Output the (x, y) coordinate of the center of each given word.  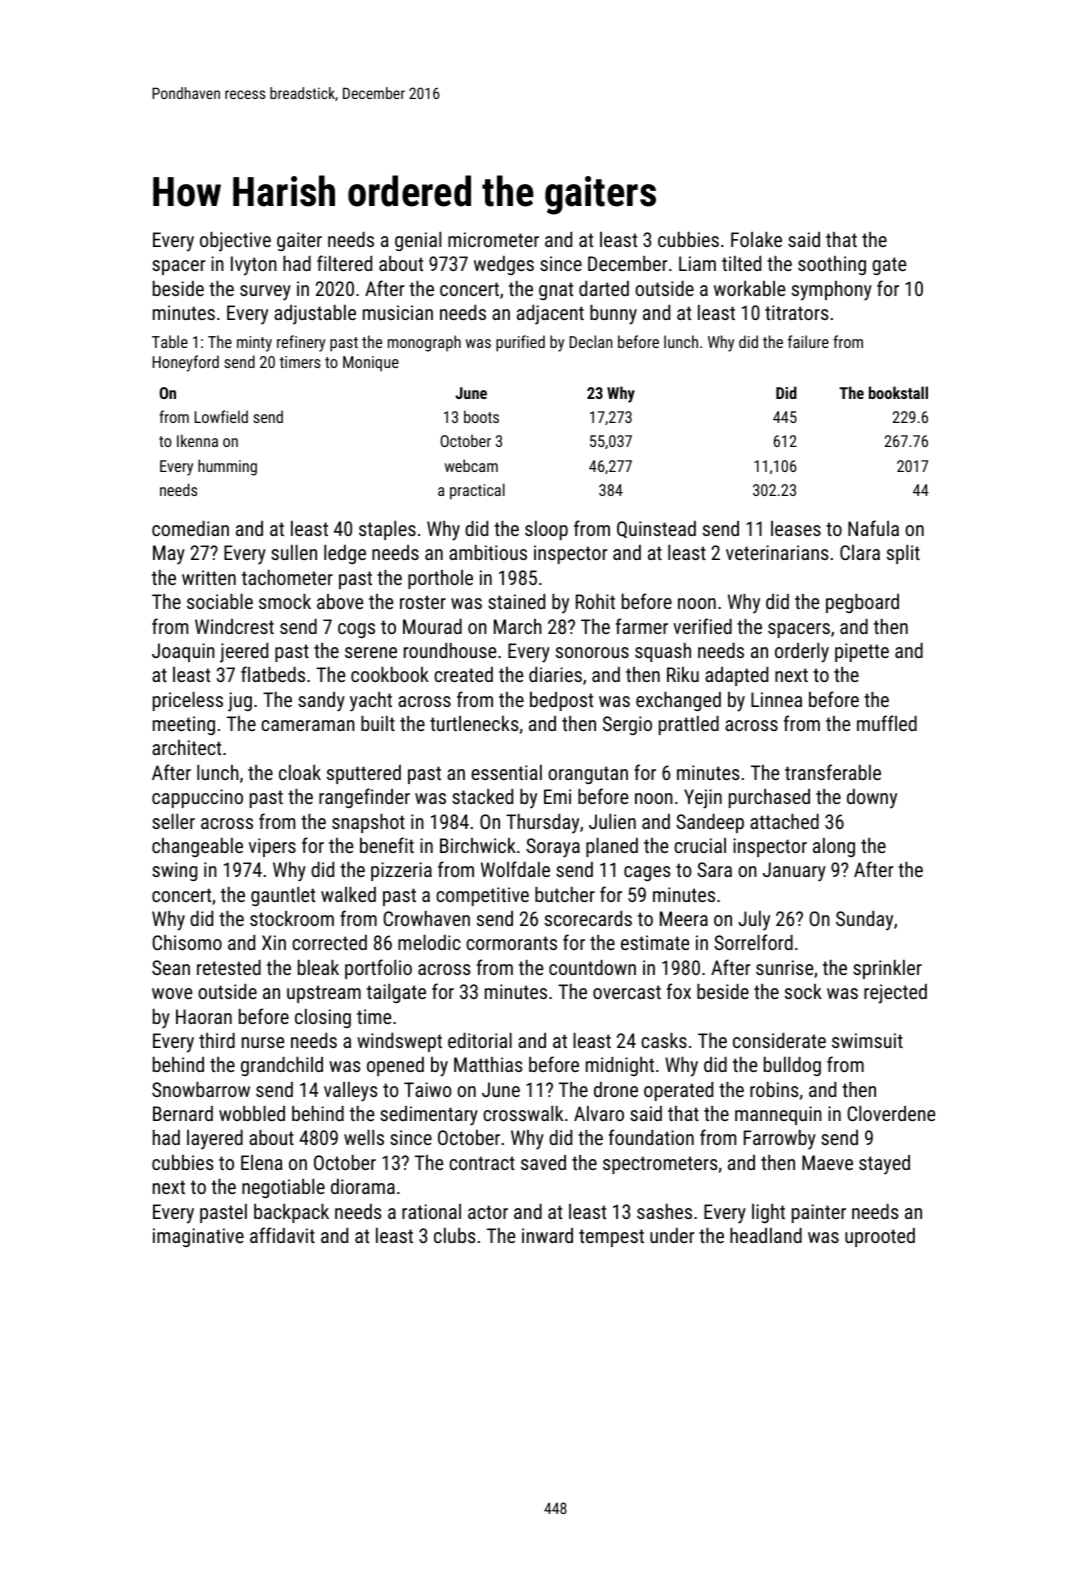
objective (235, 242)
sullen (294, 552)
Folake (756, 239)
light (768, 1213)
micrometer (493, 239)
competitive (482, 896)
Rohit (595, 601)
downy (872, 799)
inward (547, 1235)
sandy (321, 702)
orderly (802, 653)
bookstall (898, 392)
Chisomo (187, 942)
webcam (471, 465)
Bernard (183, 1113)
